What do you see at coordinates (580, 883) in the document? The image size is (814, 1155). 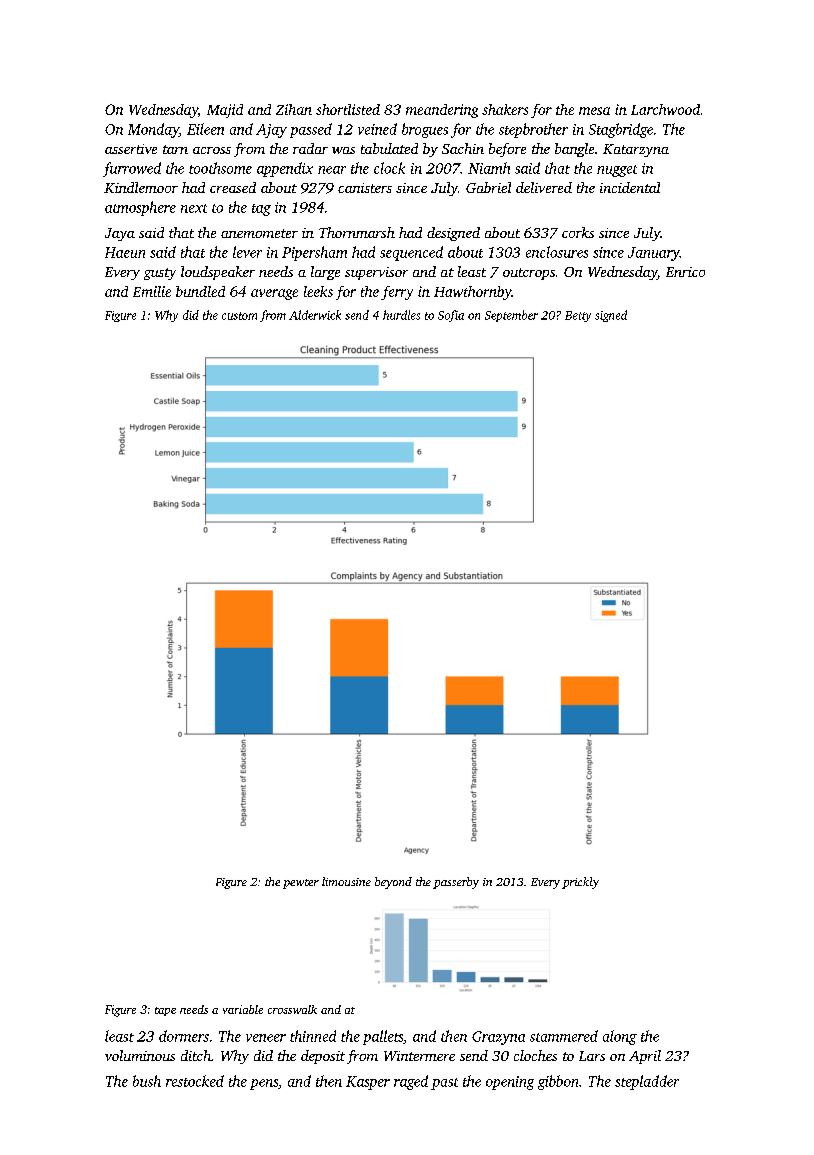 I see `prickly` at bounding box center [580, 883].
